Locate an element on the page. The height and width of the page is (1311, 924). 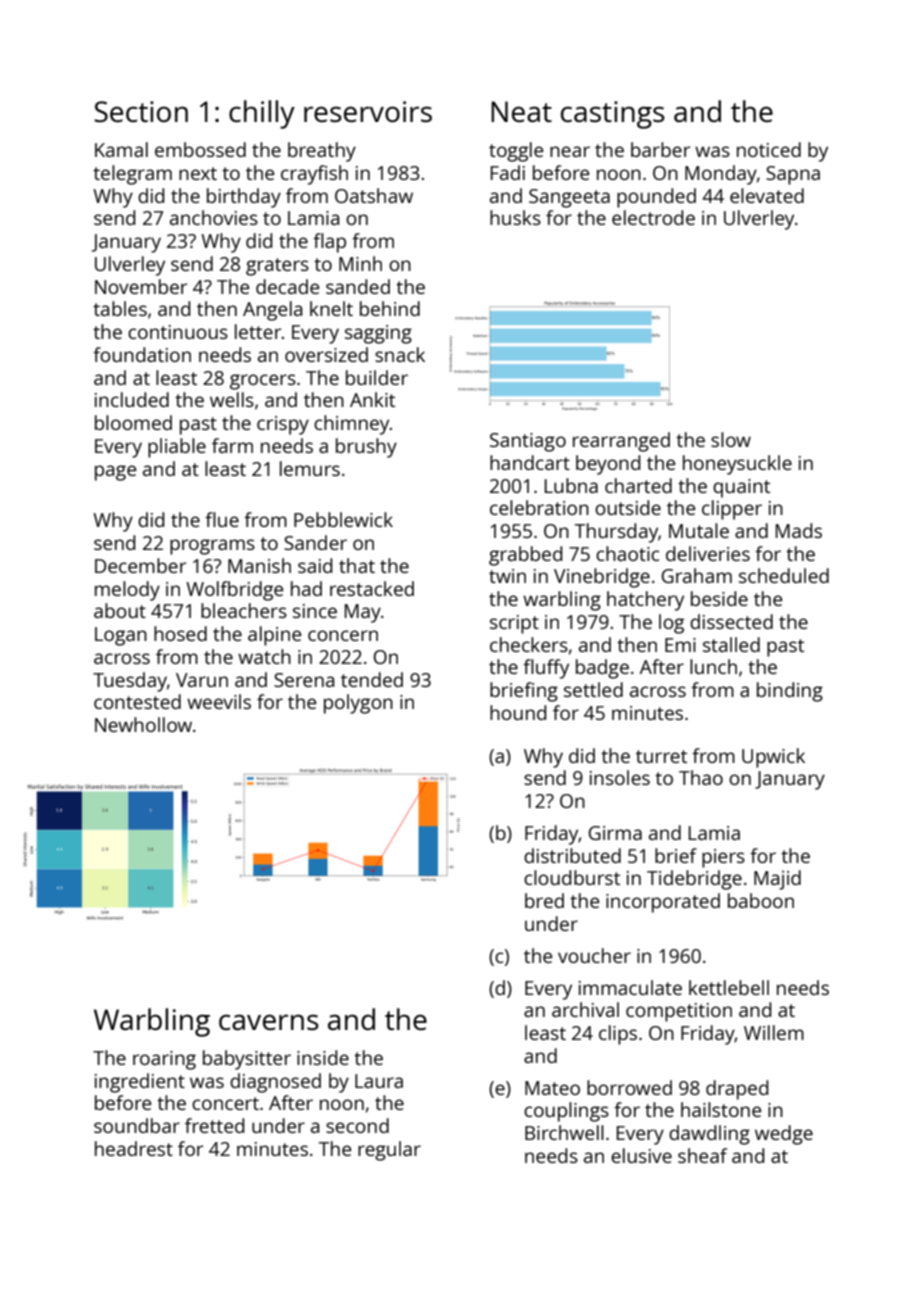
Kamal is located at coordinates (121, 149).
